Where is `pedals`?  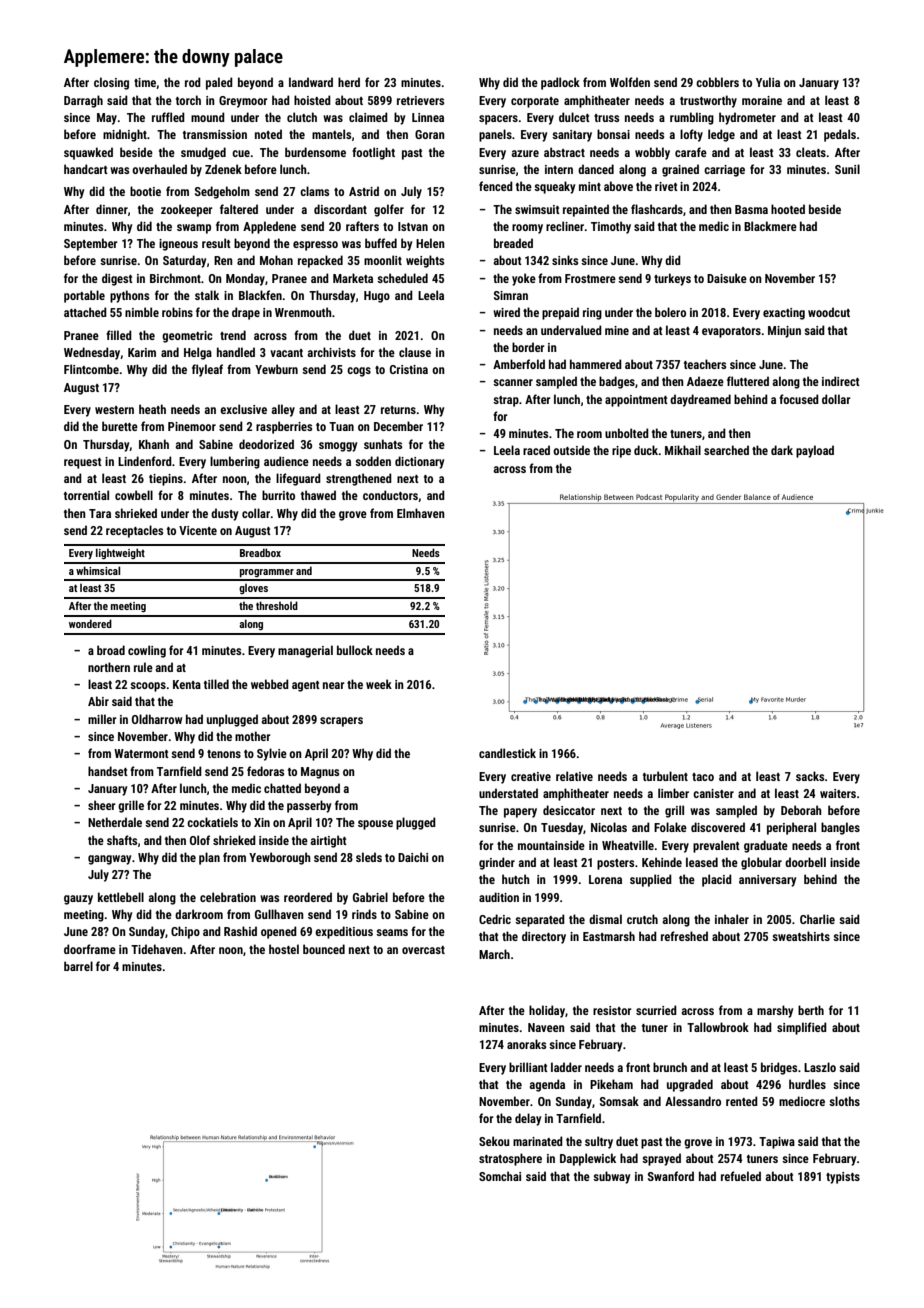 pedals is located at coordinates (840, 135).
